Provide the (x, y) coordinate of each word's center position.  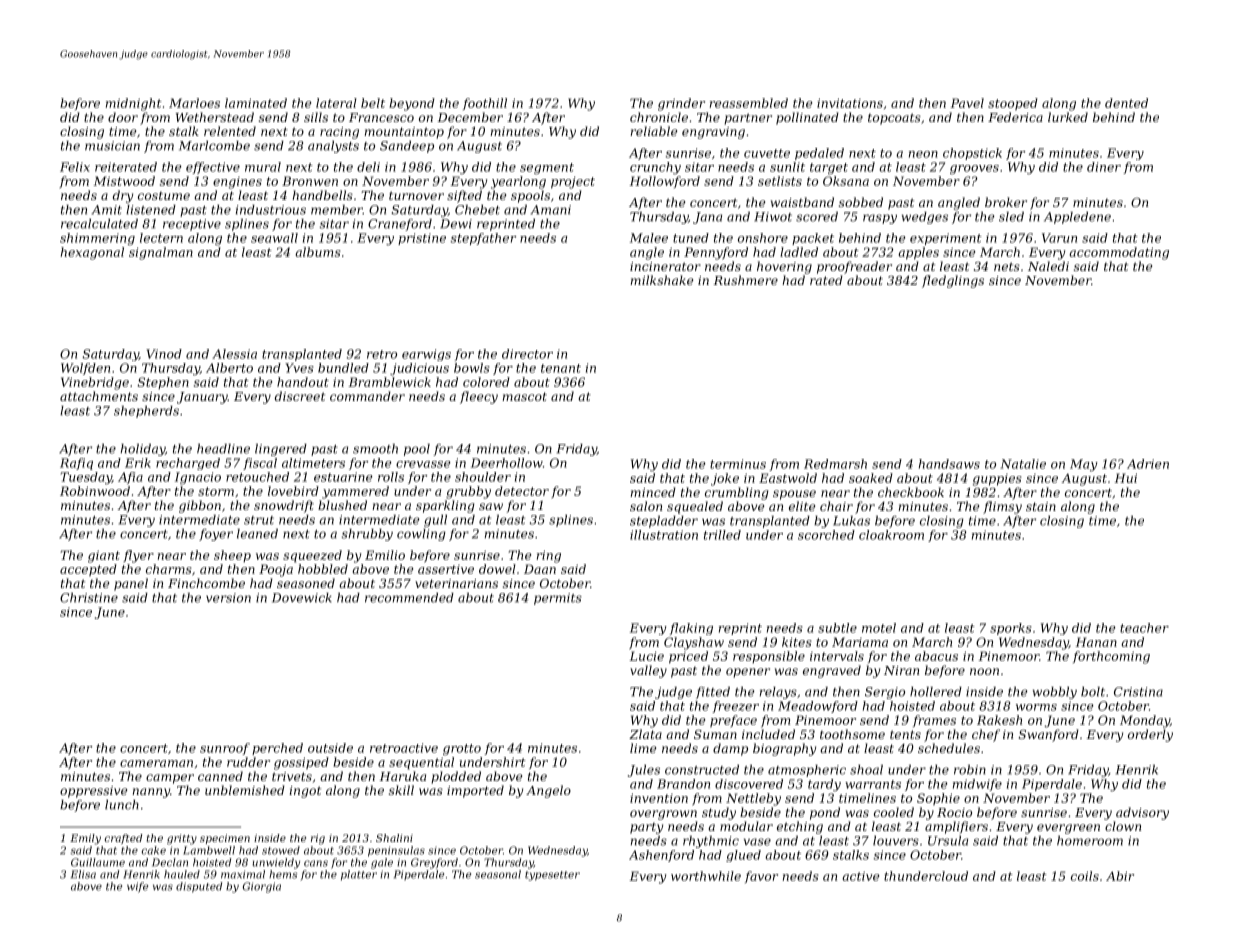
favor (761, 877)
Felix (75, 167)
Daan (540, 569)
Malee (649, 238)
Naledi (1048, 266)
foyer (216, 535)
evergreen (1068, 829)
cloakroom (891, 535)
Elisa (83, 874)
